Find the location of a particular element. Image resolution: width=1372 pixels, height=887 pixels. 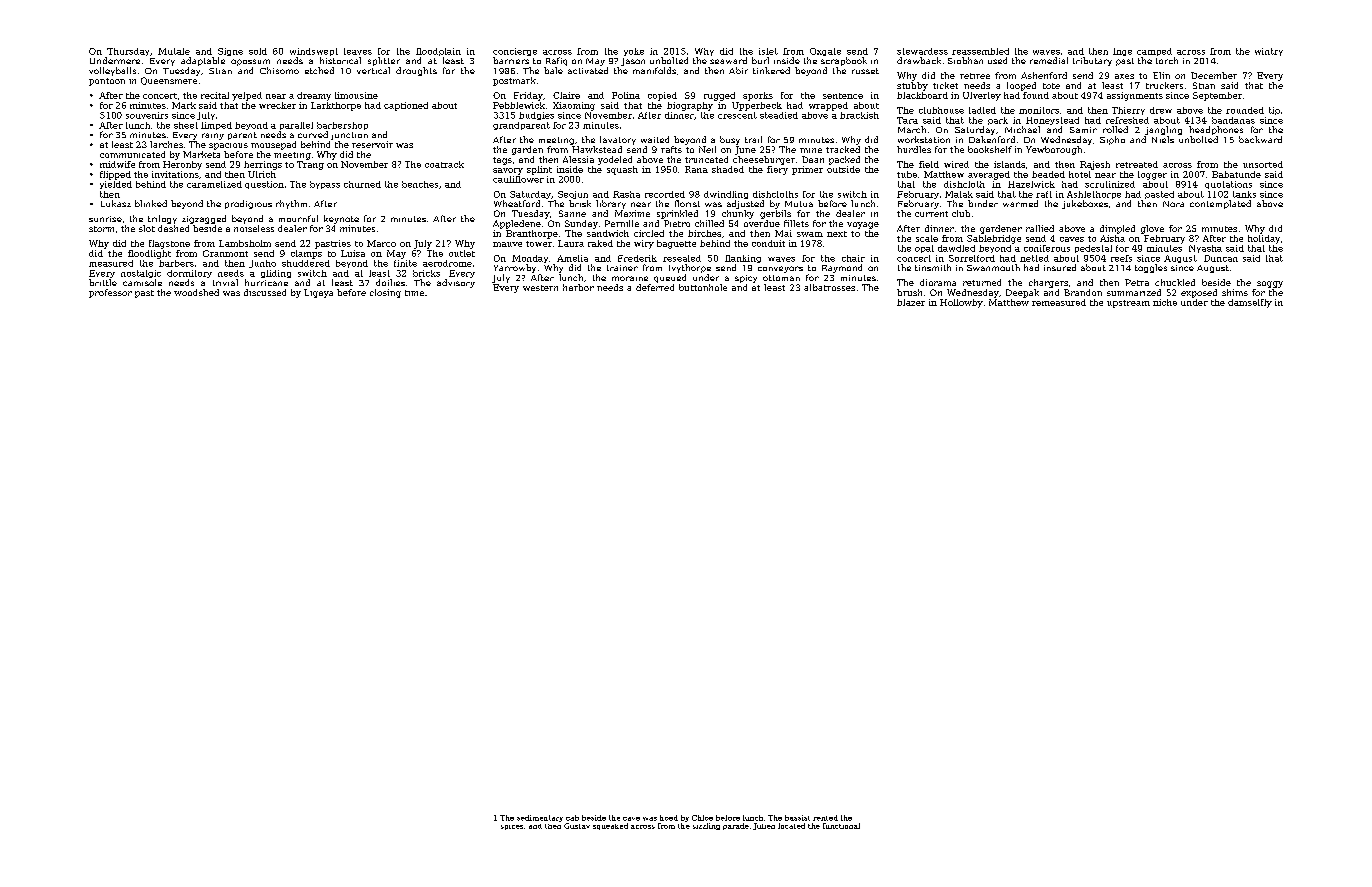

rented is located at coordinates (825, 818).
